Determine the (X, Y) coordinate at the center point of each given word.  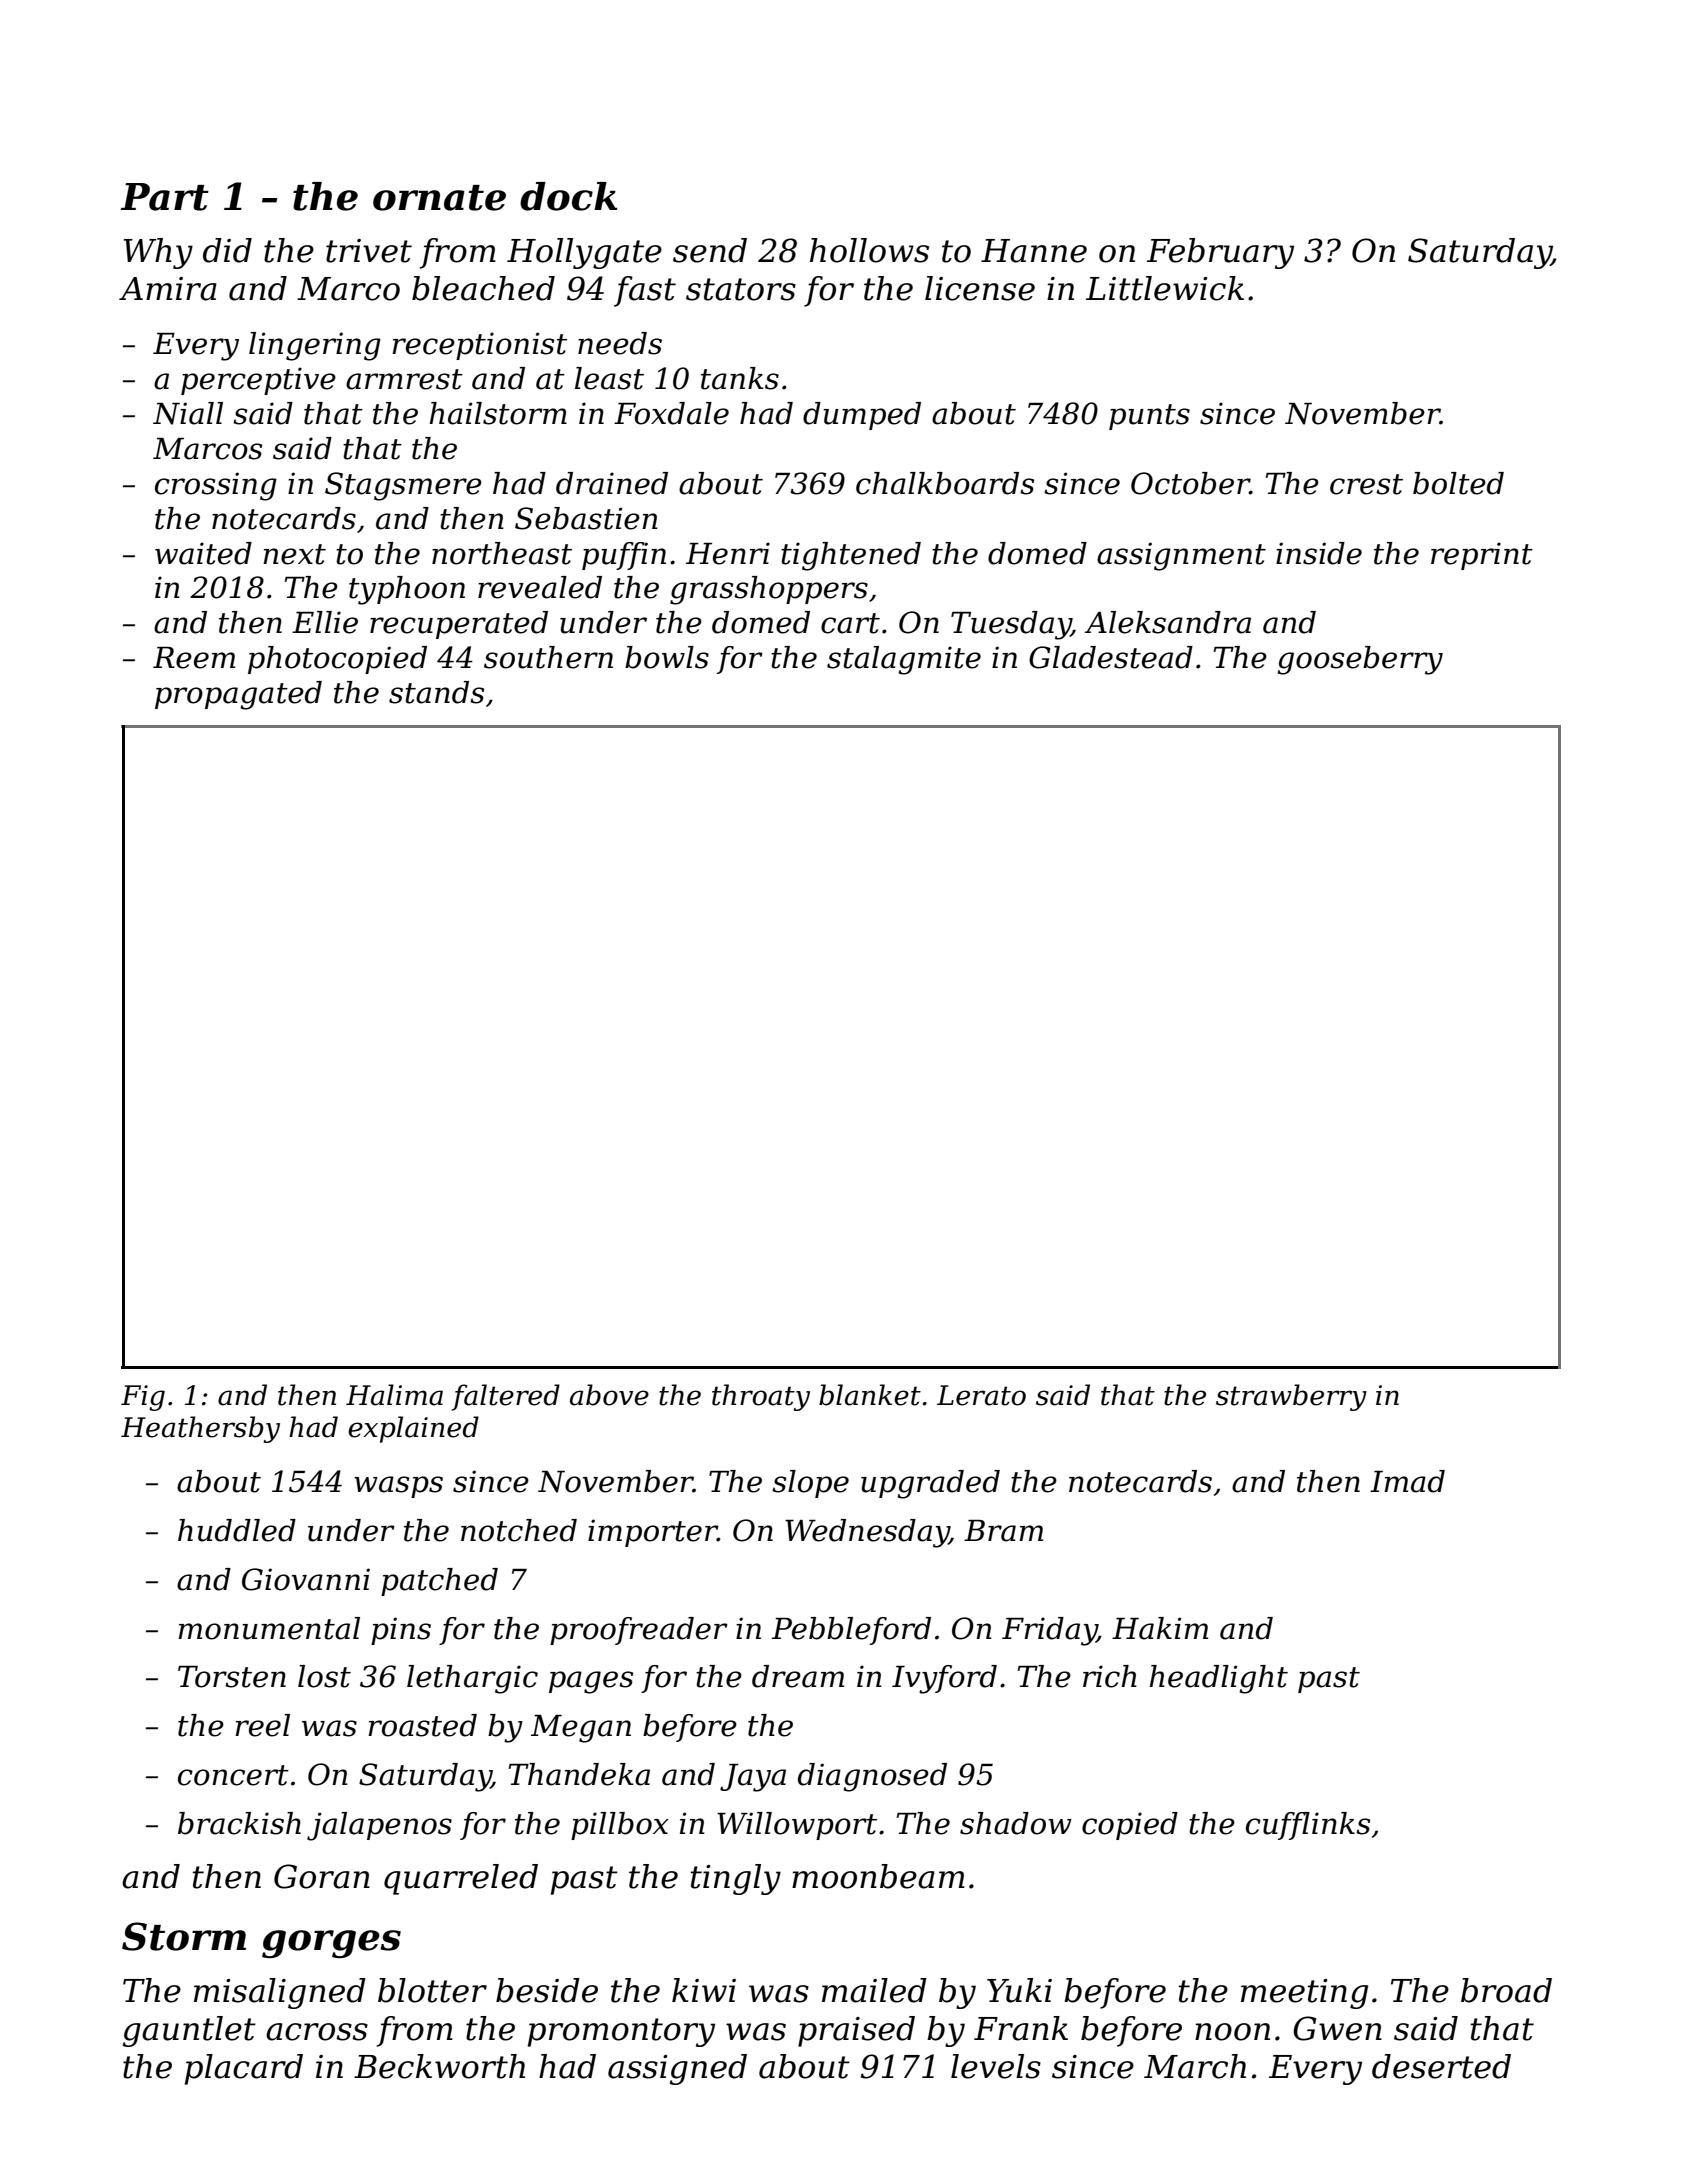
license (980, 288)
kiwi (704, 1990)
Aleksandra (1168, 622)
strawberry (1291, 1397)
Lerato (981, 1395)
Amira (168, 289)
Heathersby (200, 1429)
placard (244, 2069)
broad (1506, 1990)
